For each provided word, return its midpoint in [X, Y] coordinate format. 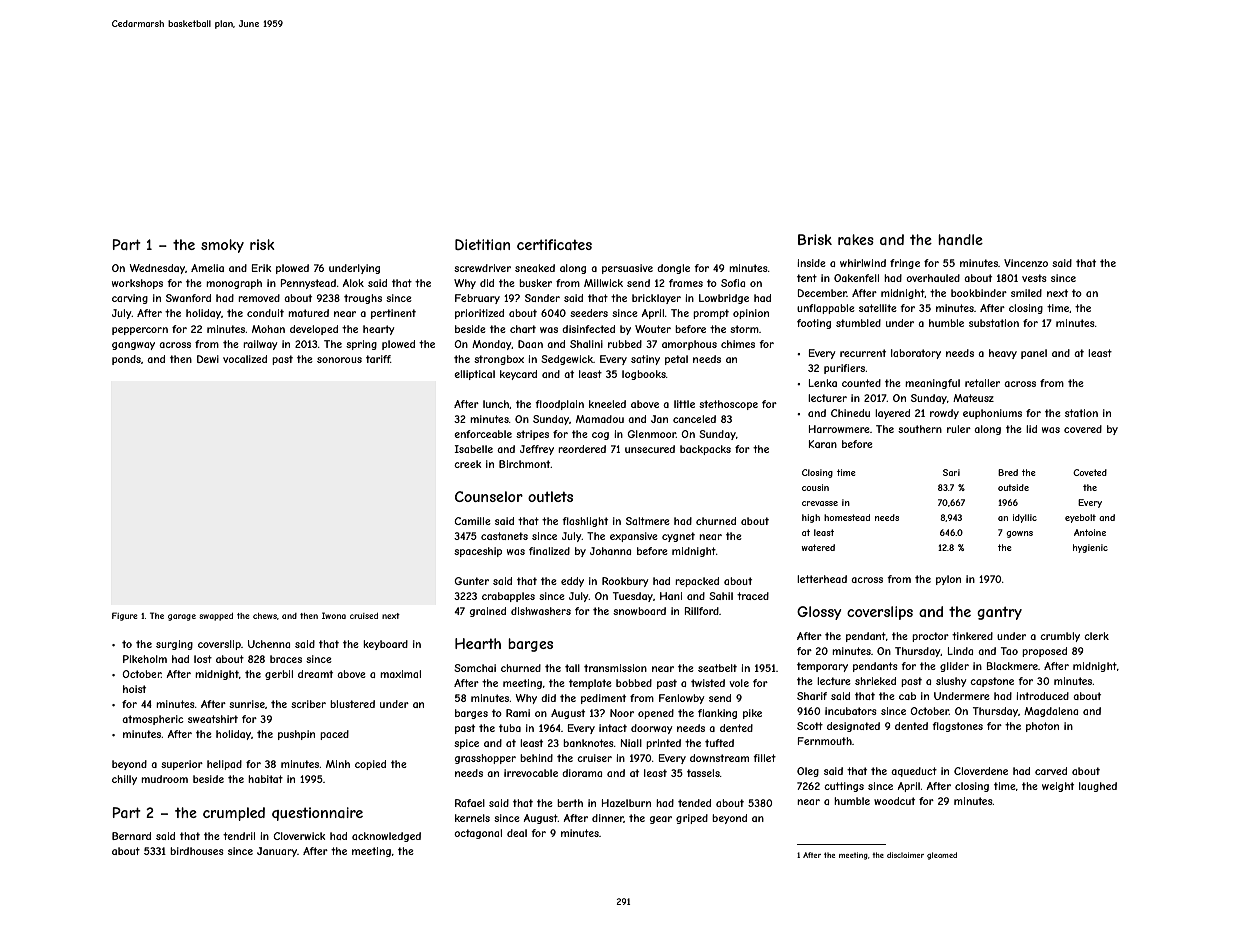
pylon [948, 580]
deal [517, 833]
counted [861, 383]
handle [960, 239]
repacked [697, 582]
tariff [378, 359]
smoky [222, 246]
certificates [554, 244]
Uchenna [269, 644]
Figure [125, 616]
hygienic [1090, 548]
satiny [645, 360]
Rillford [702, 611]
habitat [265, 779]
